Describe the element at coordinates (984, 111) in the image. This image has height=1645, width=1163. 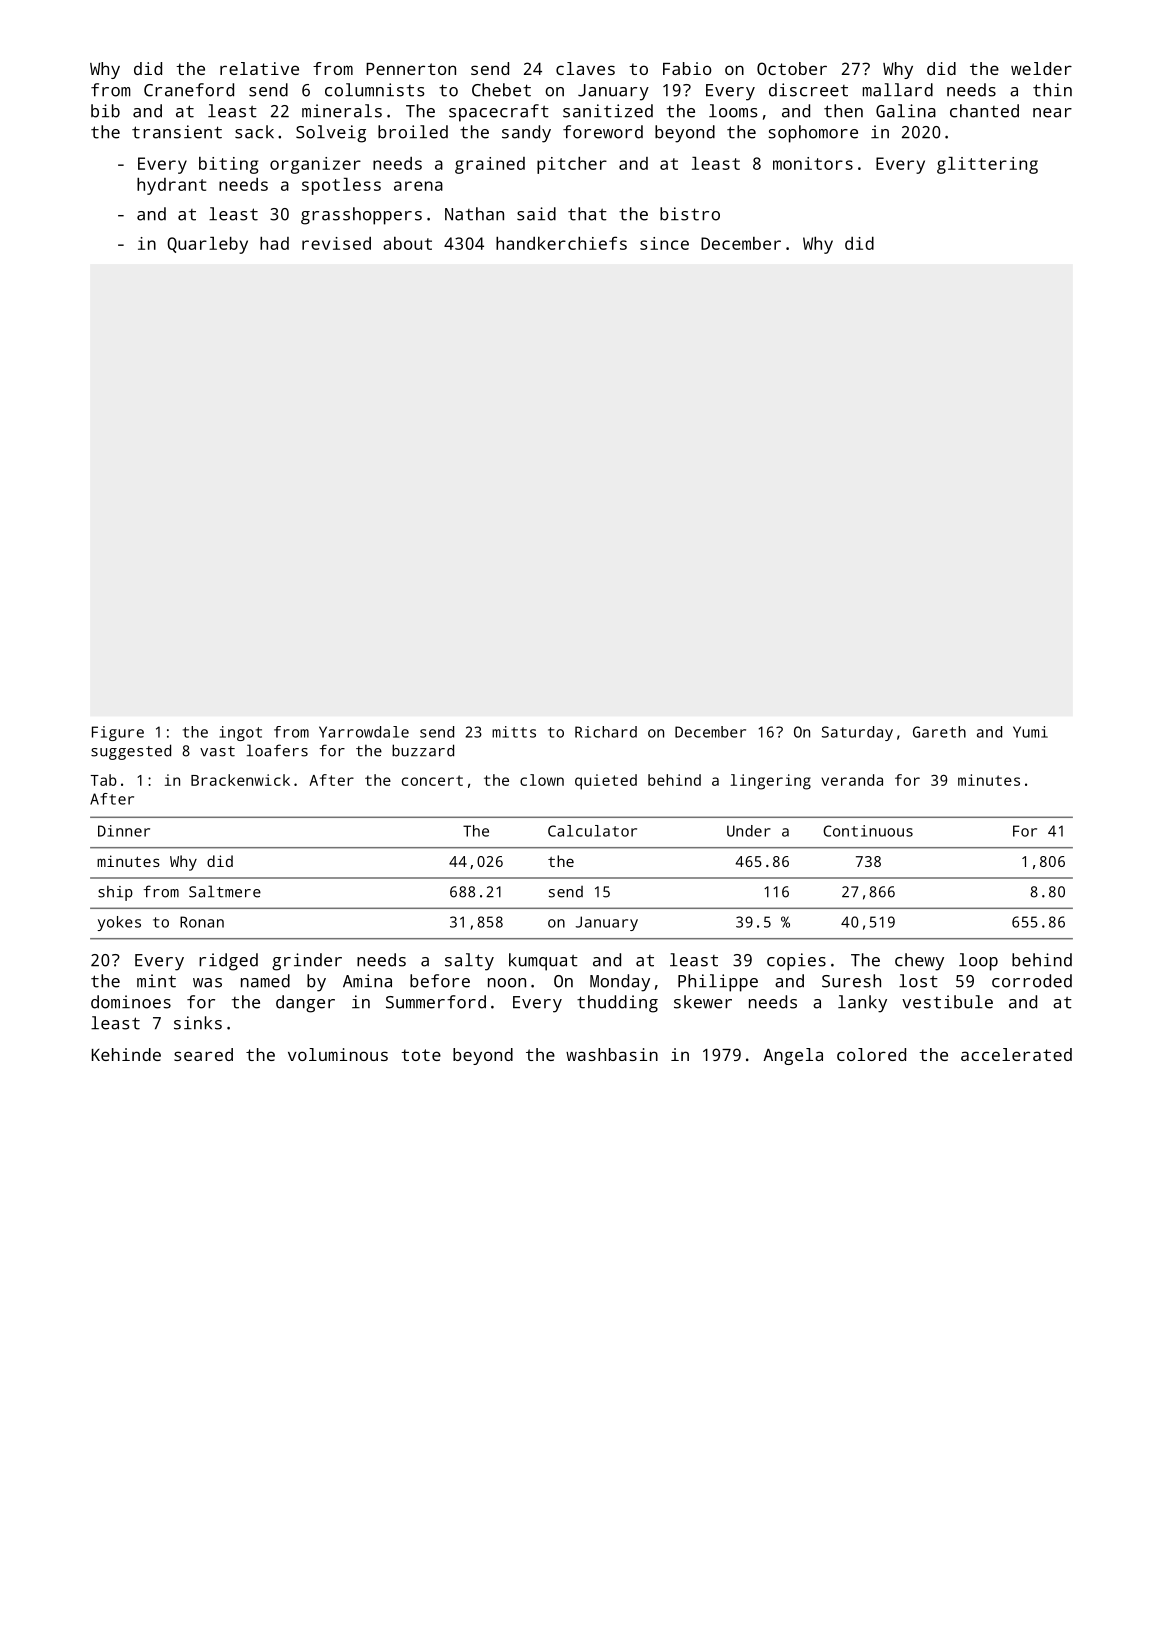
I see `chanted` at that location.
